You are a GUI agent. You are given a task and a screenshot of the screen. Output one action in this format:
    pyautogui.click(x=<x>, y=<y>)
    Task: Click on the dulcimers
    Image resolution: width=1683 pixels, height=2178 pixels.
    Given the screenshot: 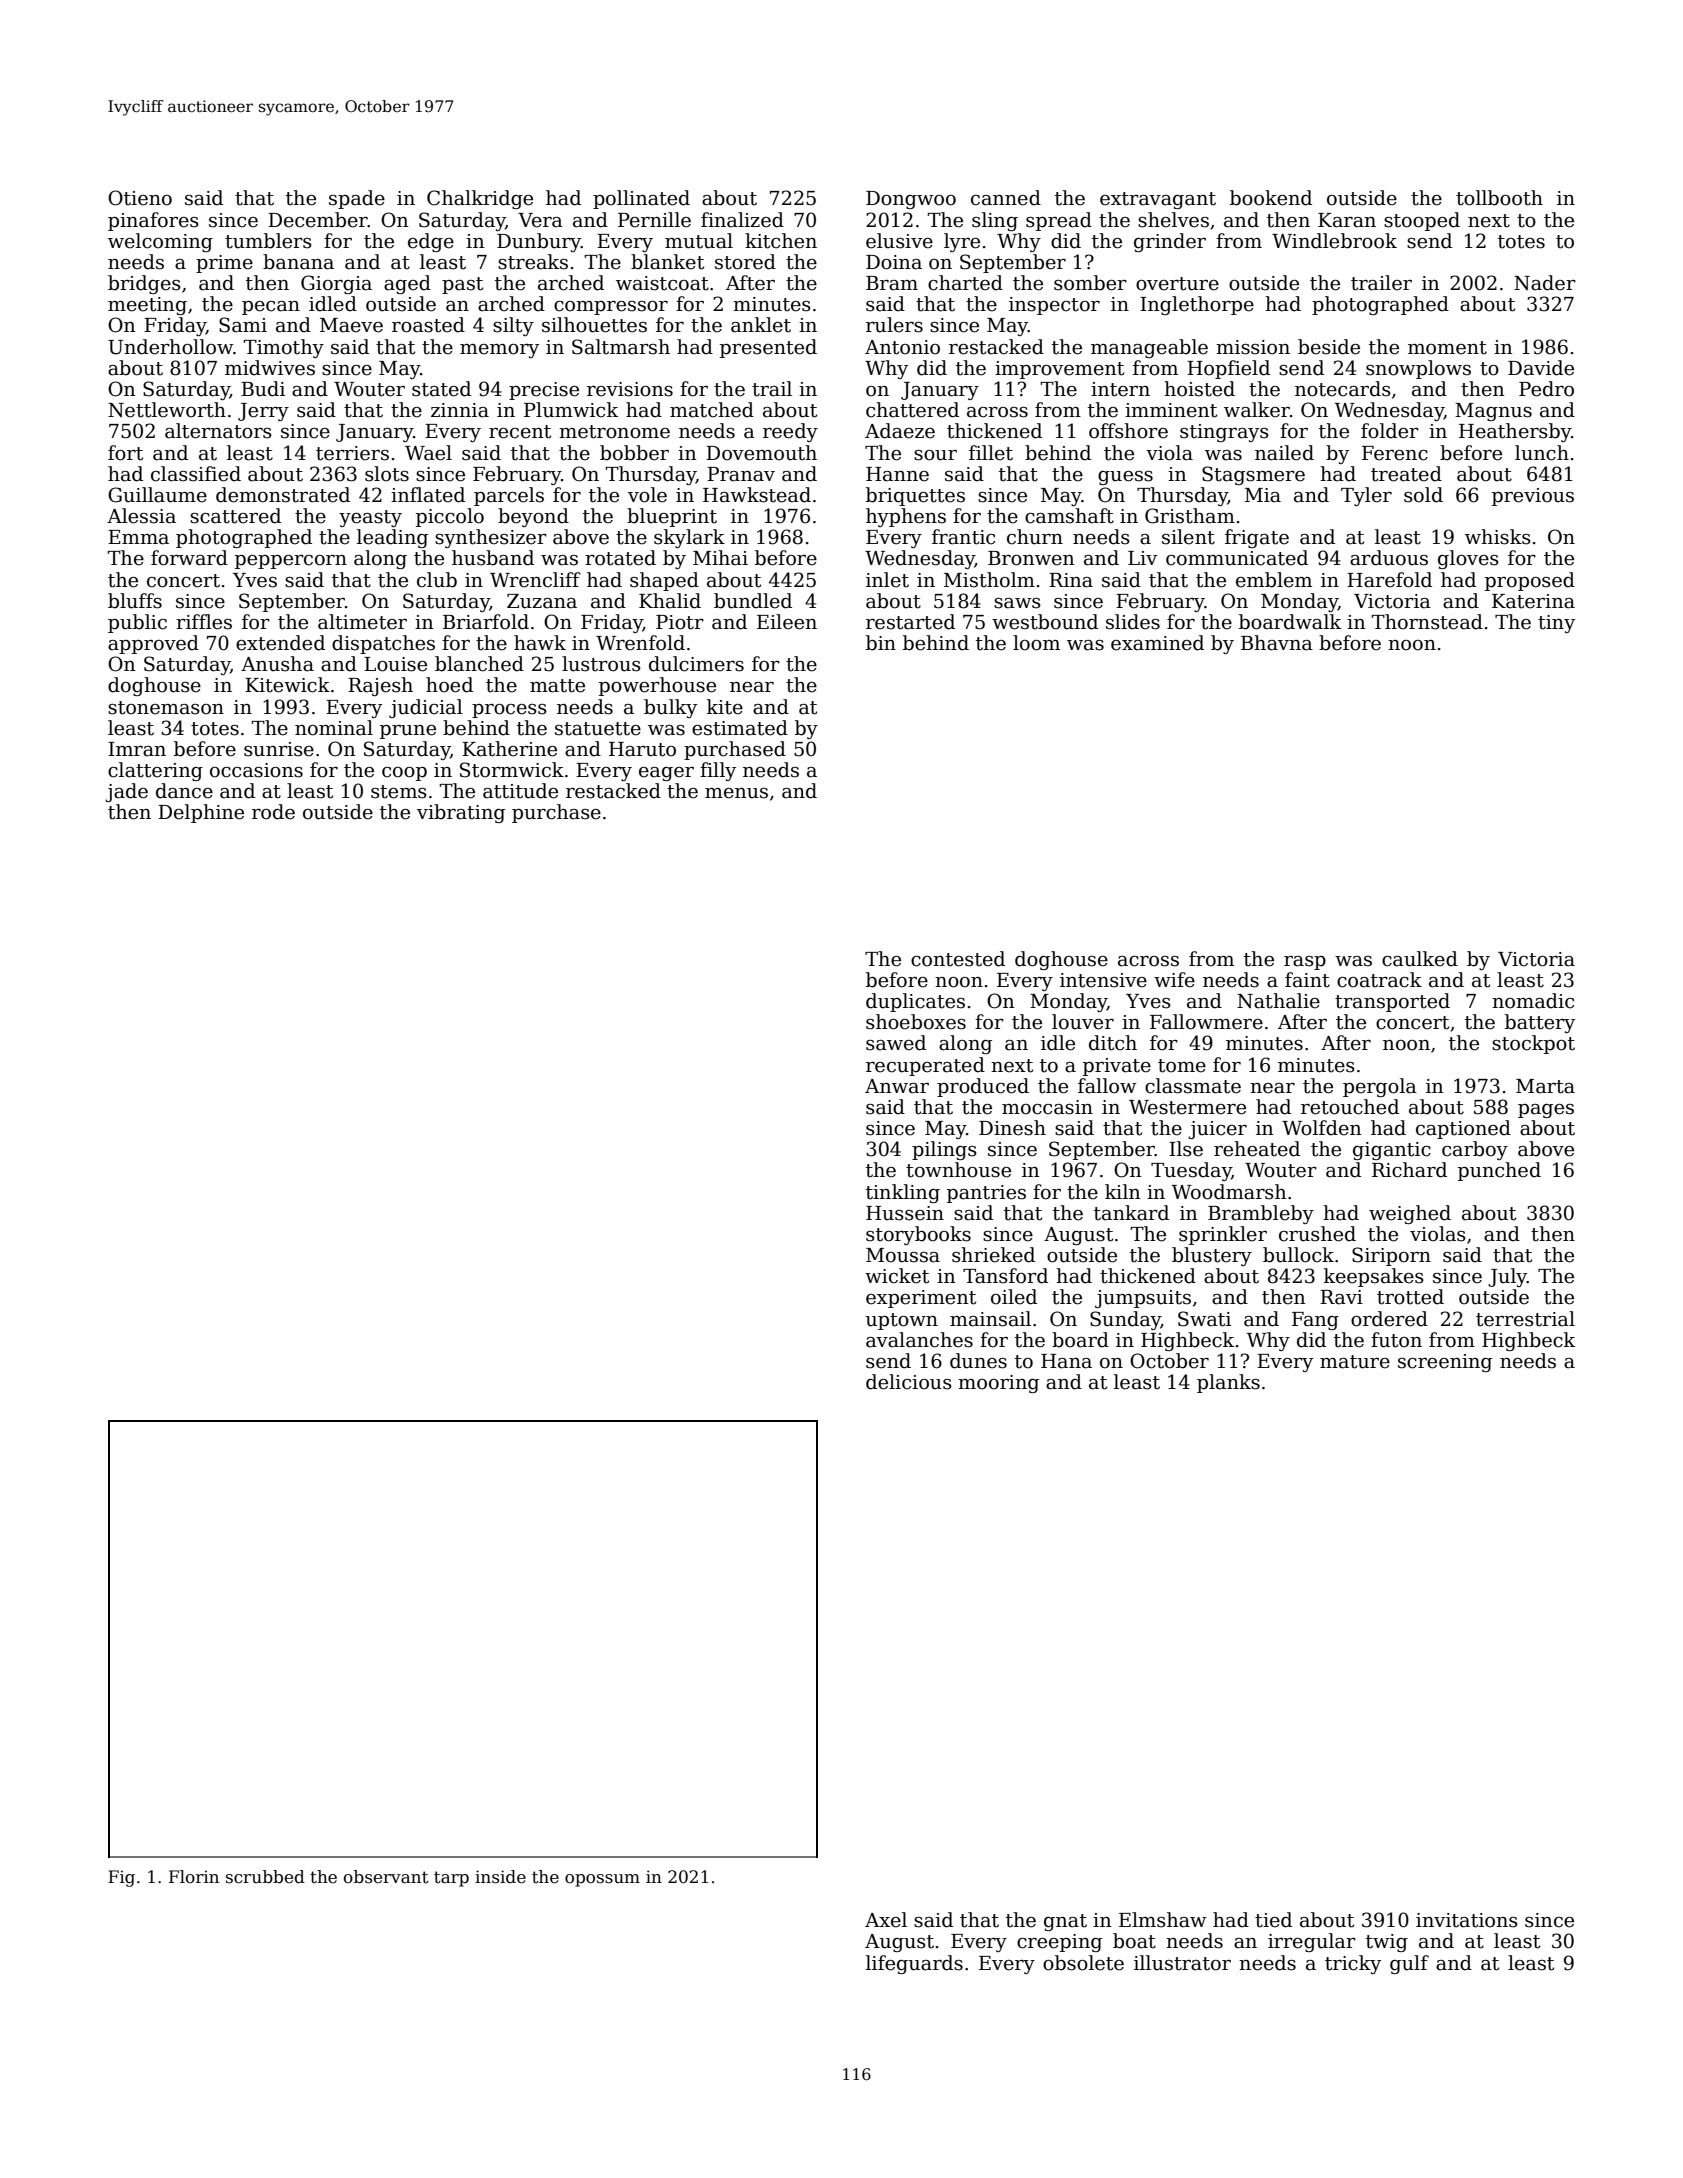 What is the action you would take?
    pyautogui.click(x=696, y=664)
